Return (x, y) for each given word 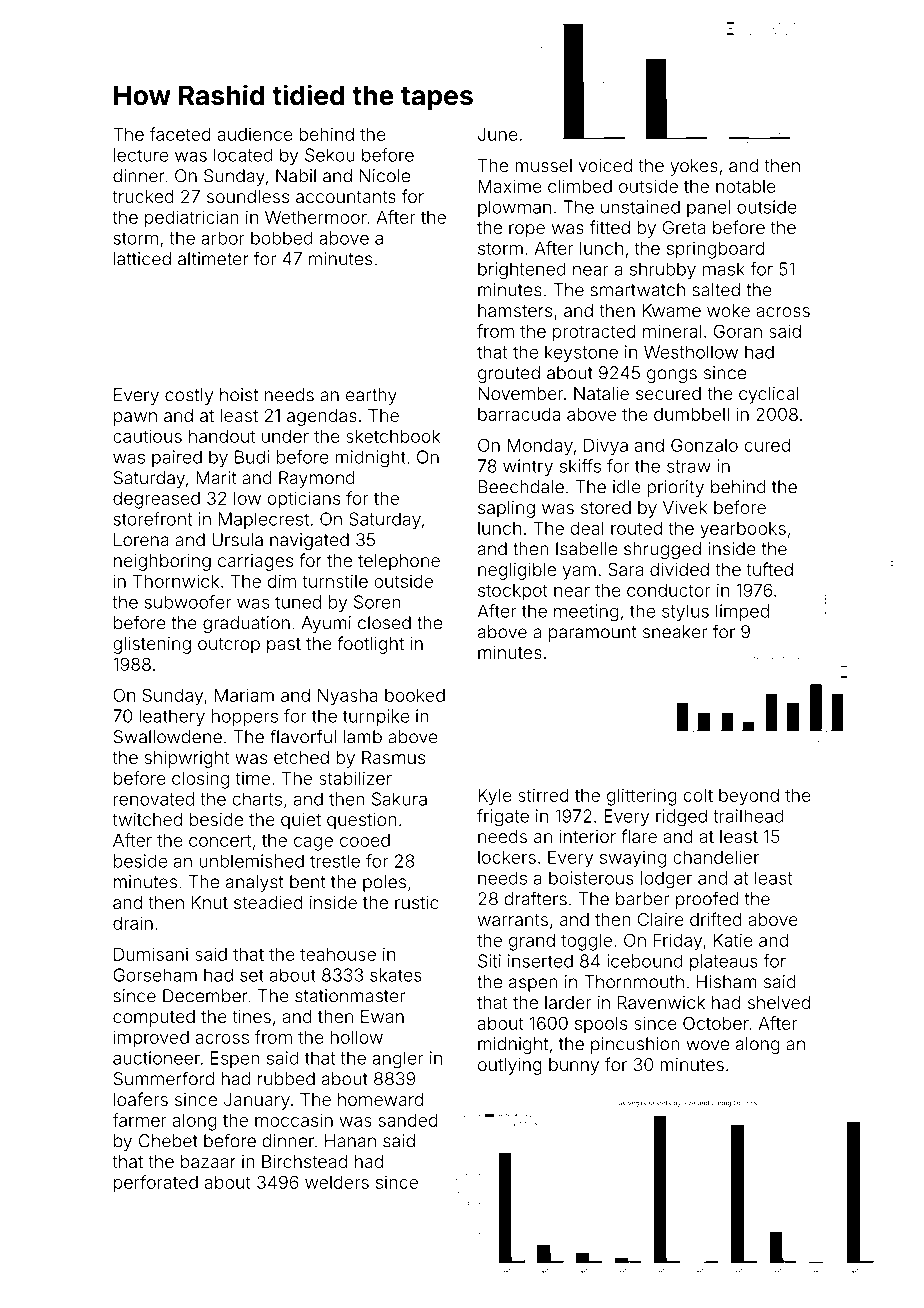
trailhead (748, 816)
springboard (716, 250)
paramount (593, 634)
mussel (543, 165)
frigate (503, 818)
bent (308, 882)
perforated (156, 1184)
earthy (371, 396)
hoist (239, 395)
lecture (141, 155)
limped (742, 612)
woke (728, 310)
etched (301, 757)
